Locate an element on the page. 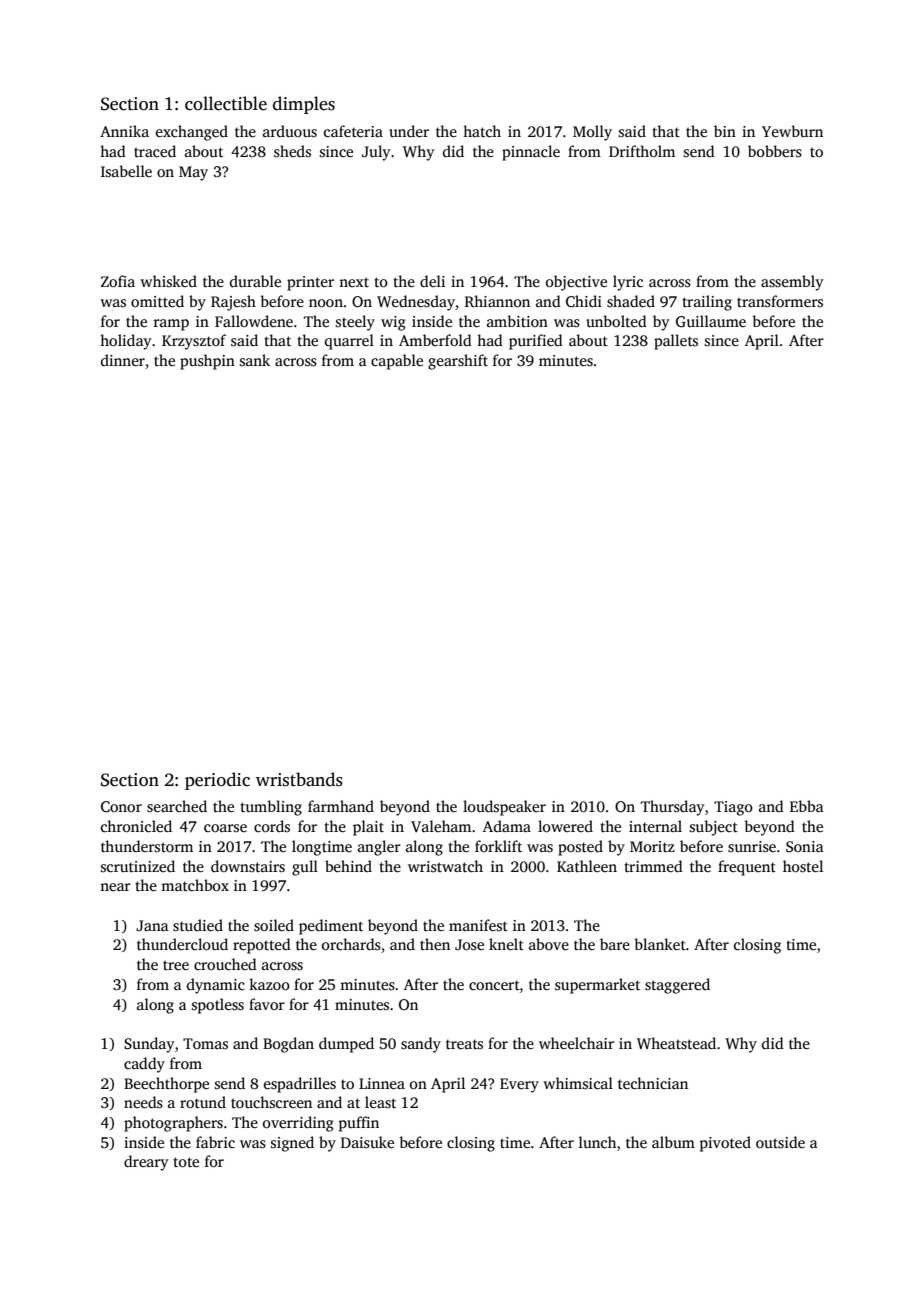 Image resolution: width=924 pixels, height=1308 pixels. hatch is located at coordinates (482, 131).
